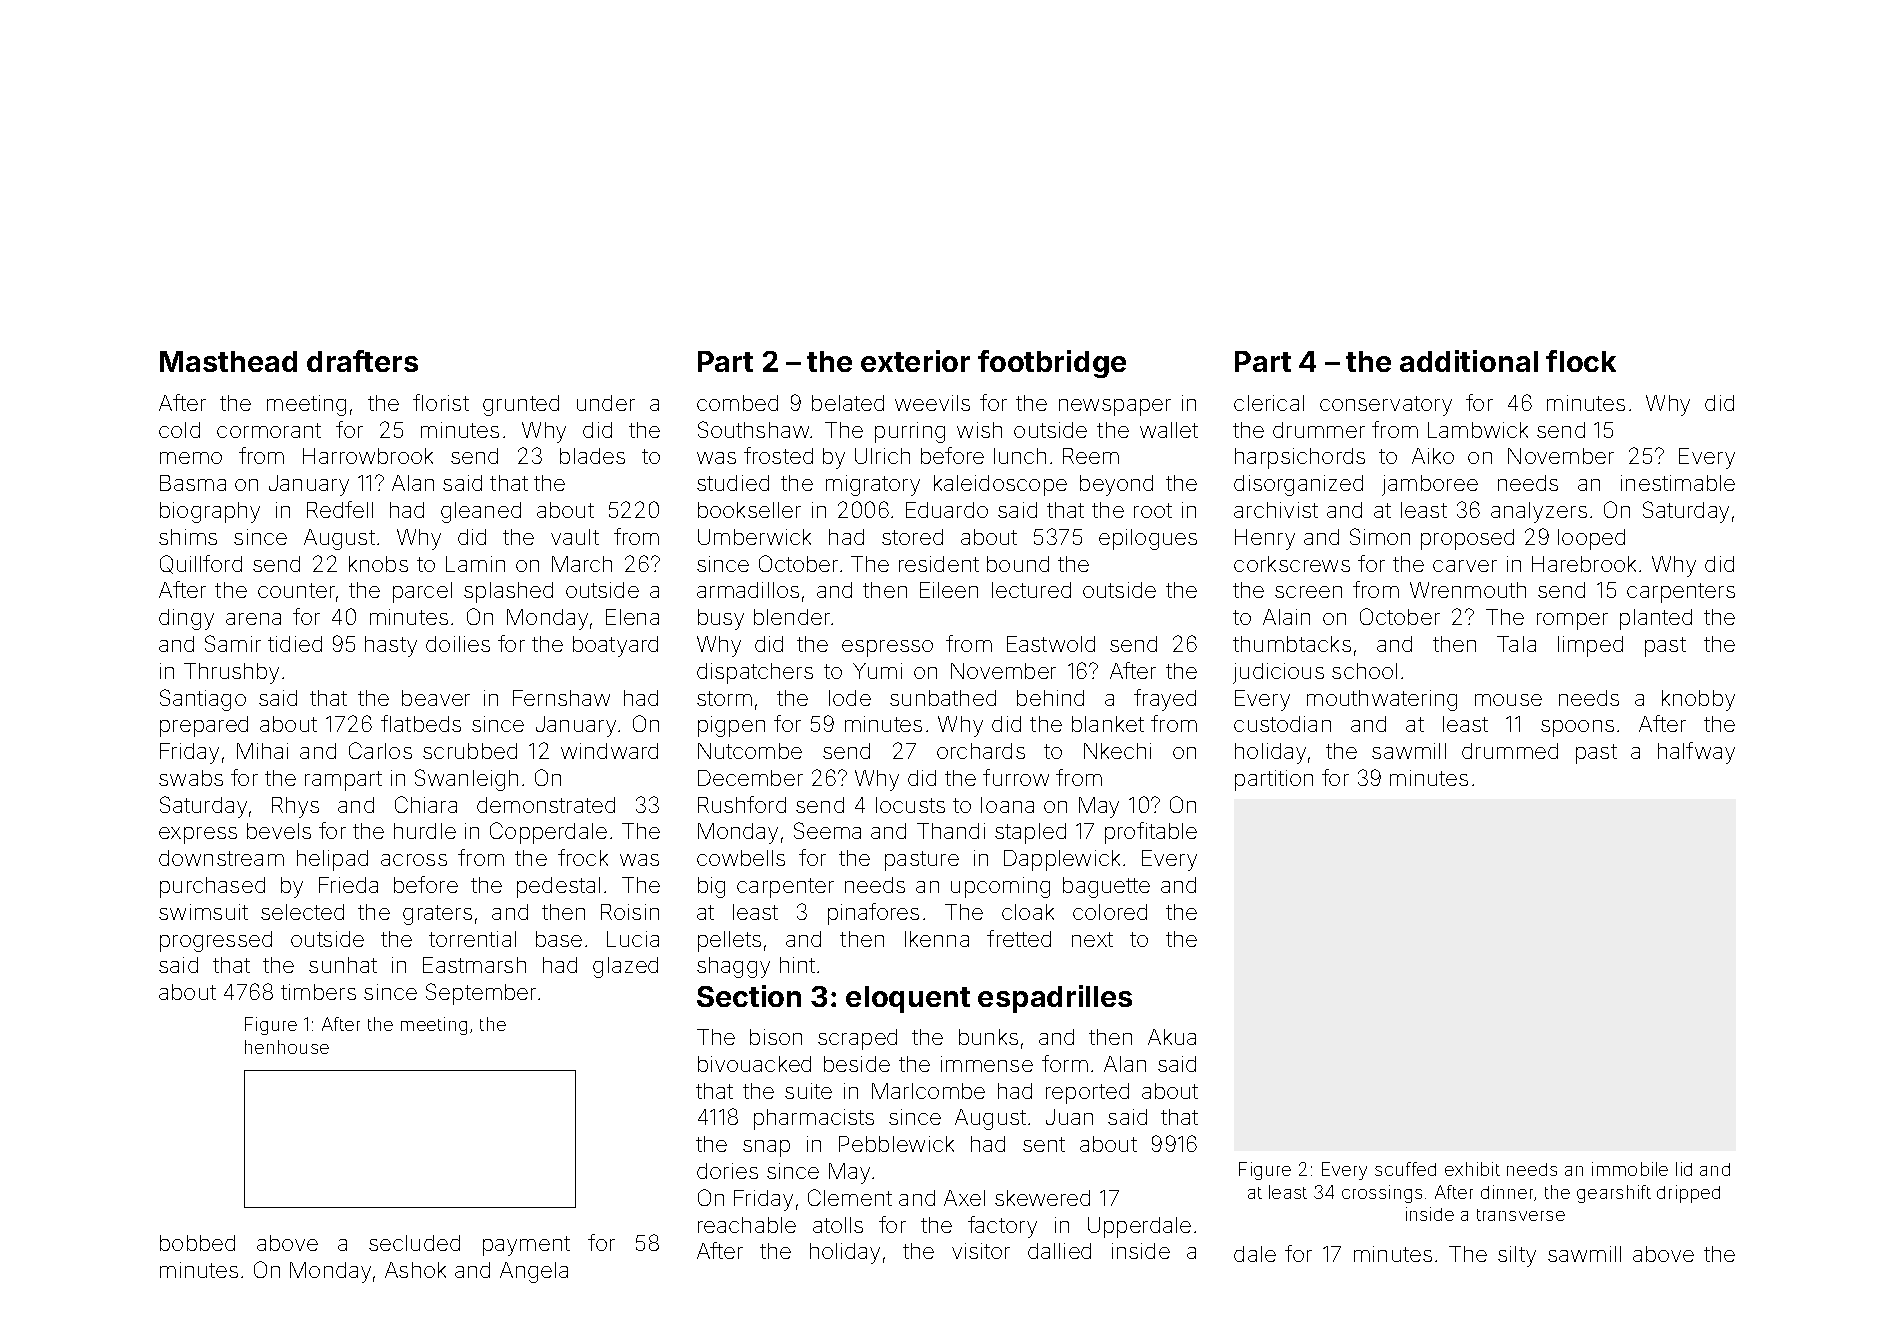  I want to click on additional, so click(1469, 361).
